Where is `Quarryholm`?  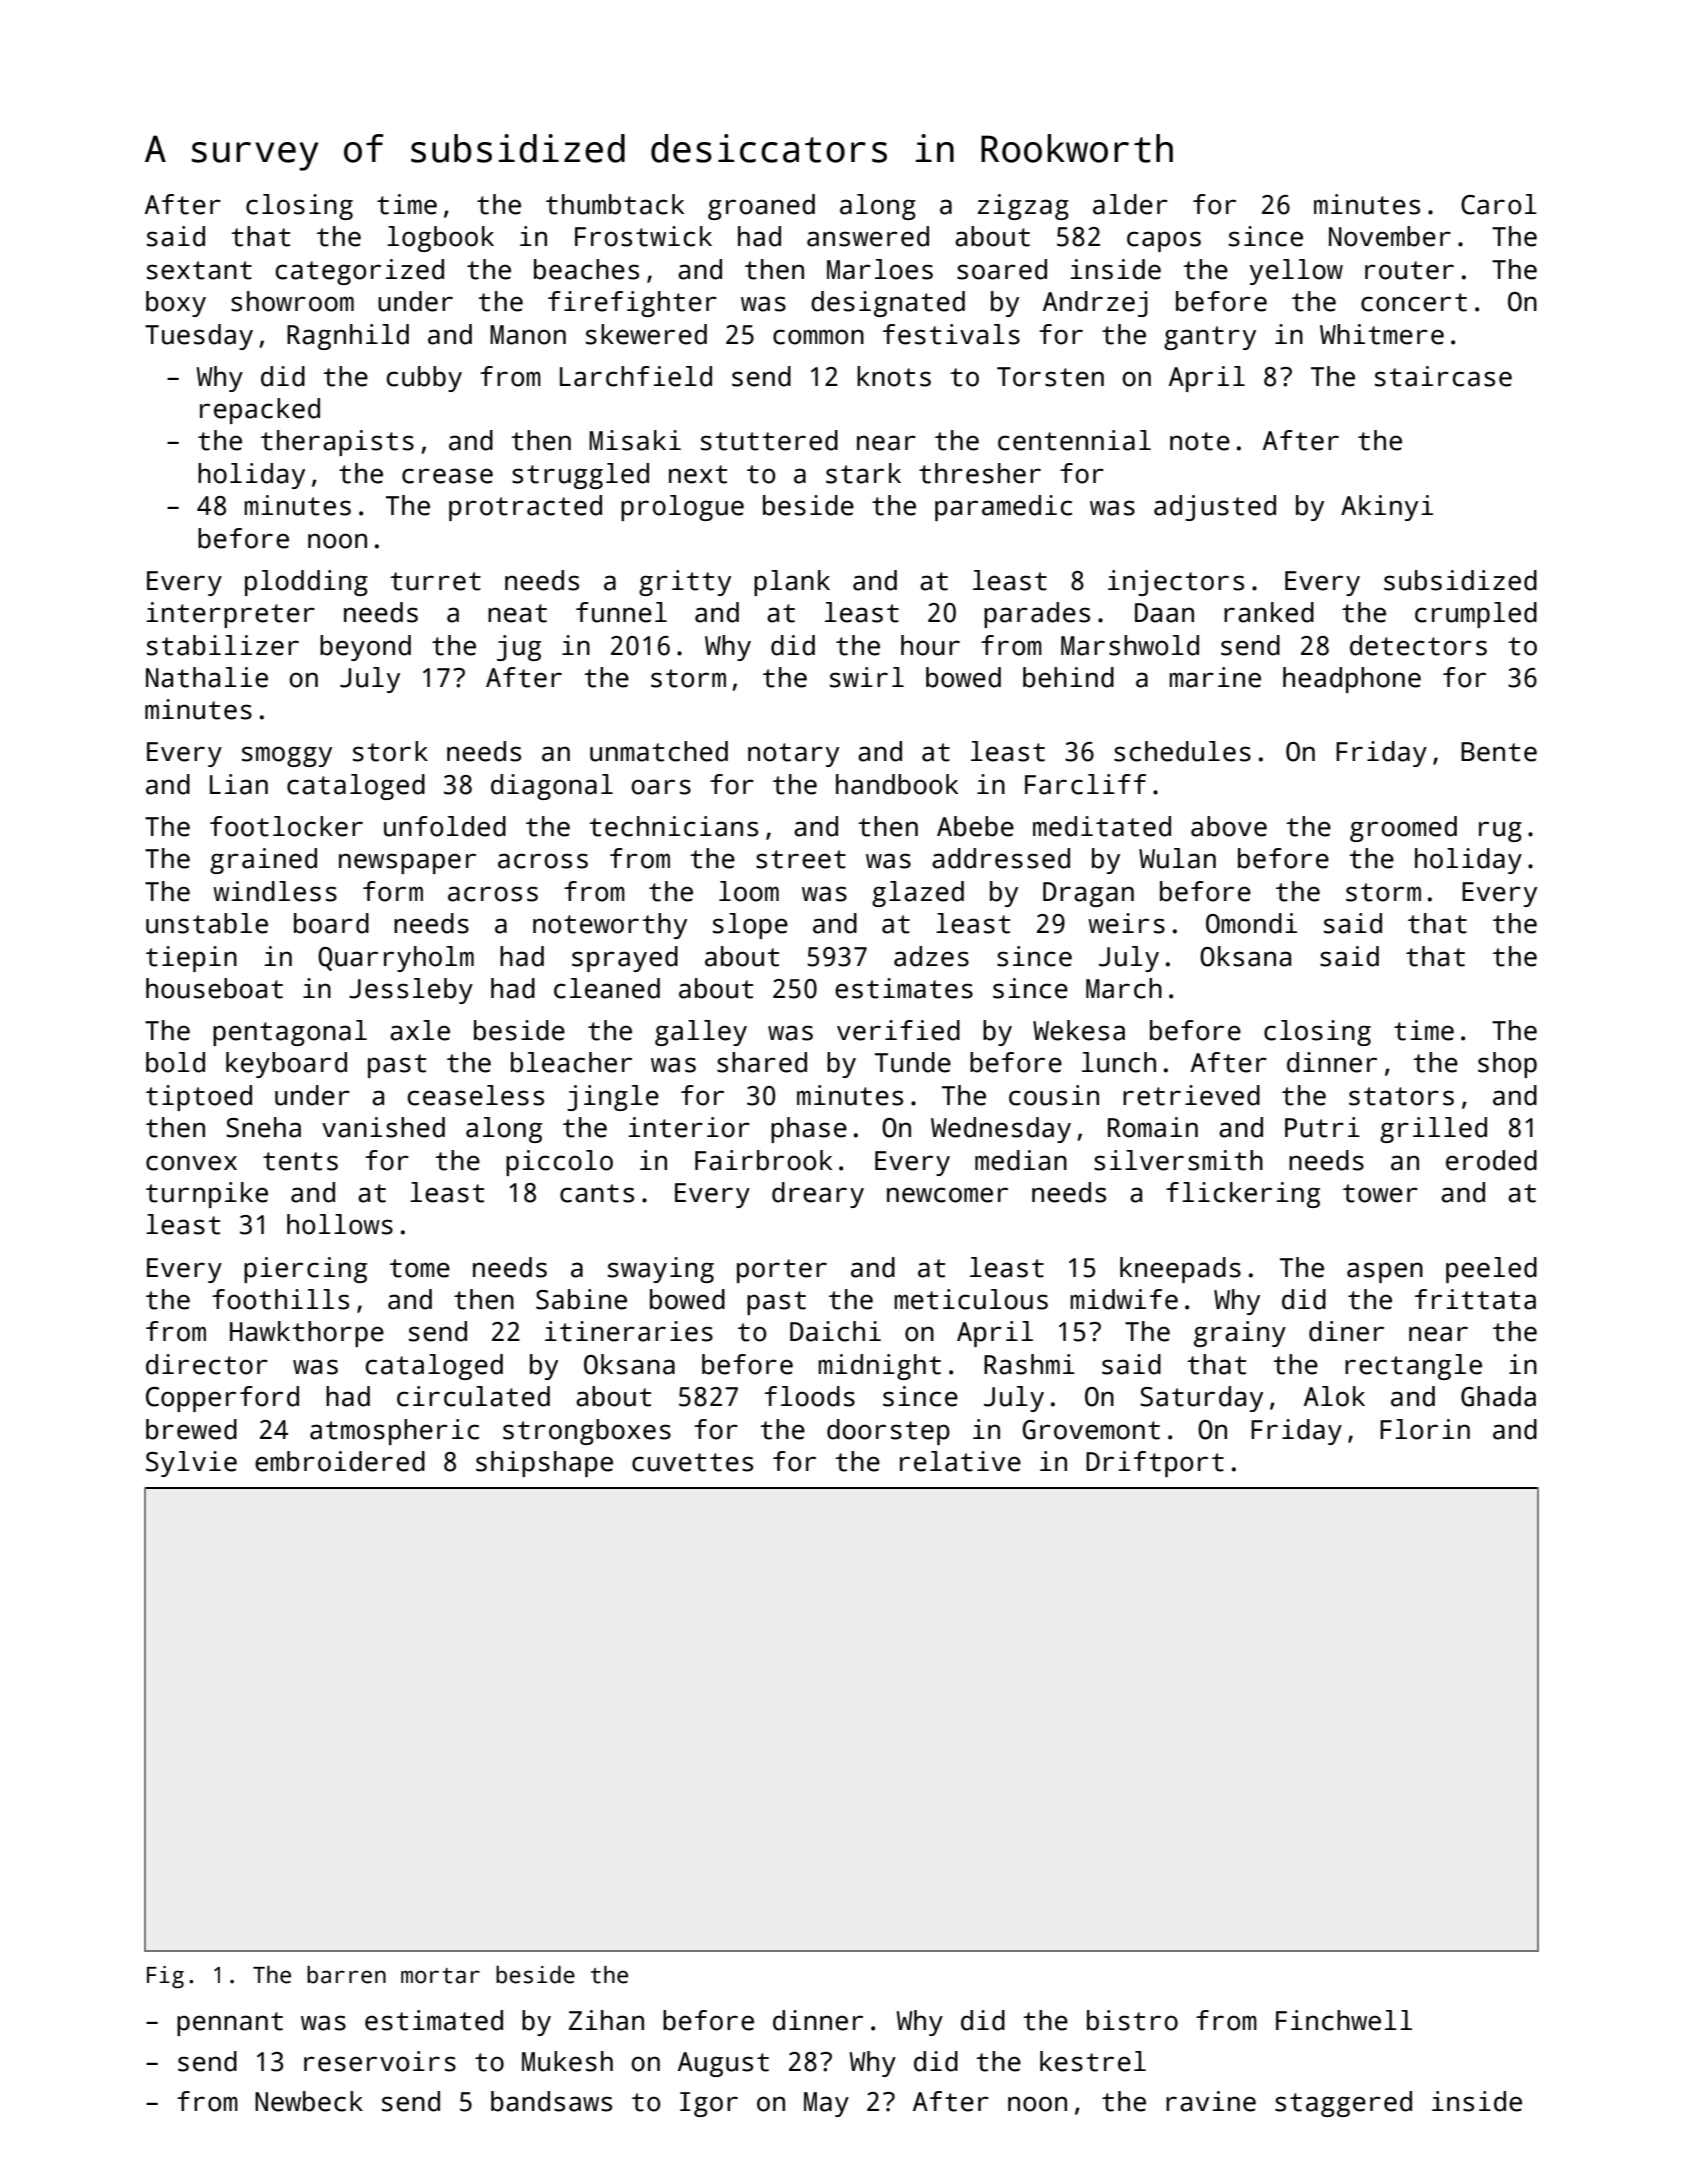 Quarryholm is located at coordinates (396, 959).
